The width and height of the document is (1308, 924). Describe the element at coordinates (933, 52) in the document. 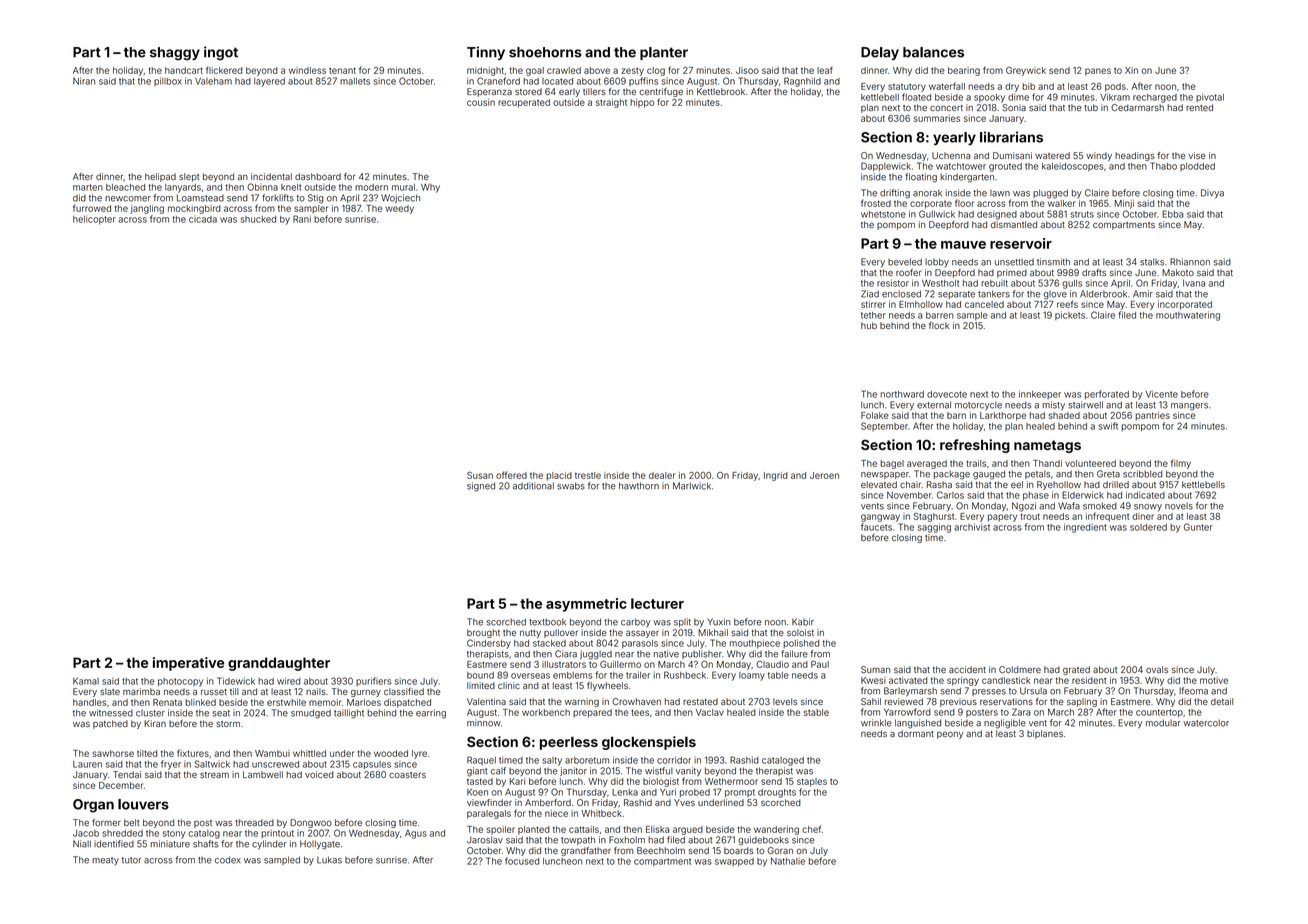

I see `balances` at that location.
